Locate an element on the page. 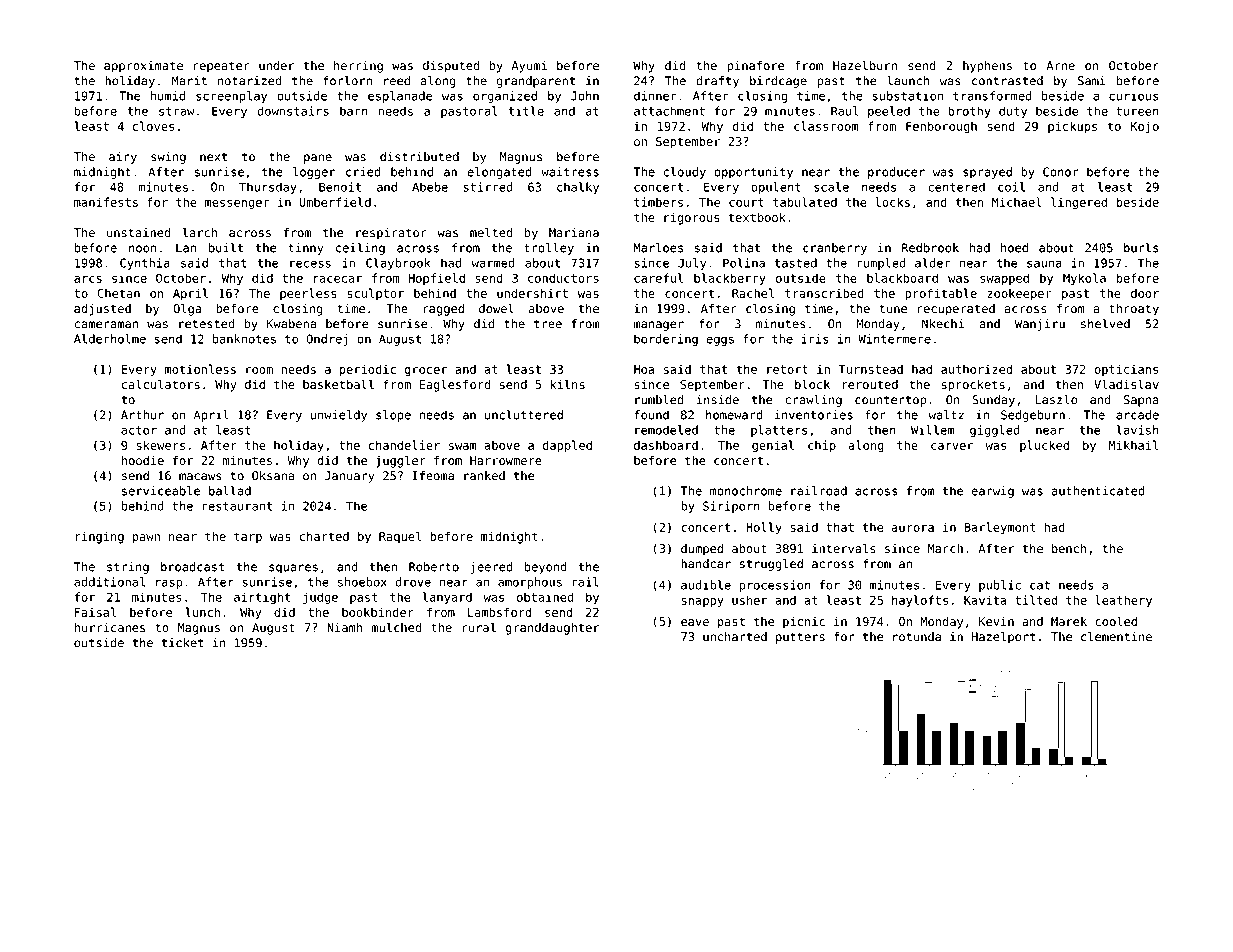 The height and width of the document is (952, 1233). periodic is located at coordinates (367, 370).
